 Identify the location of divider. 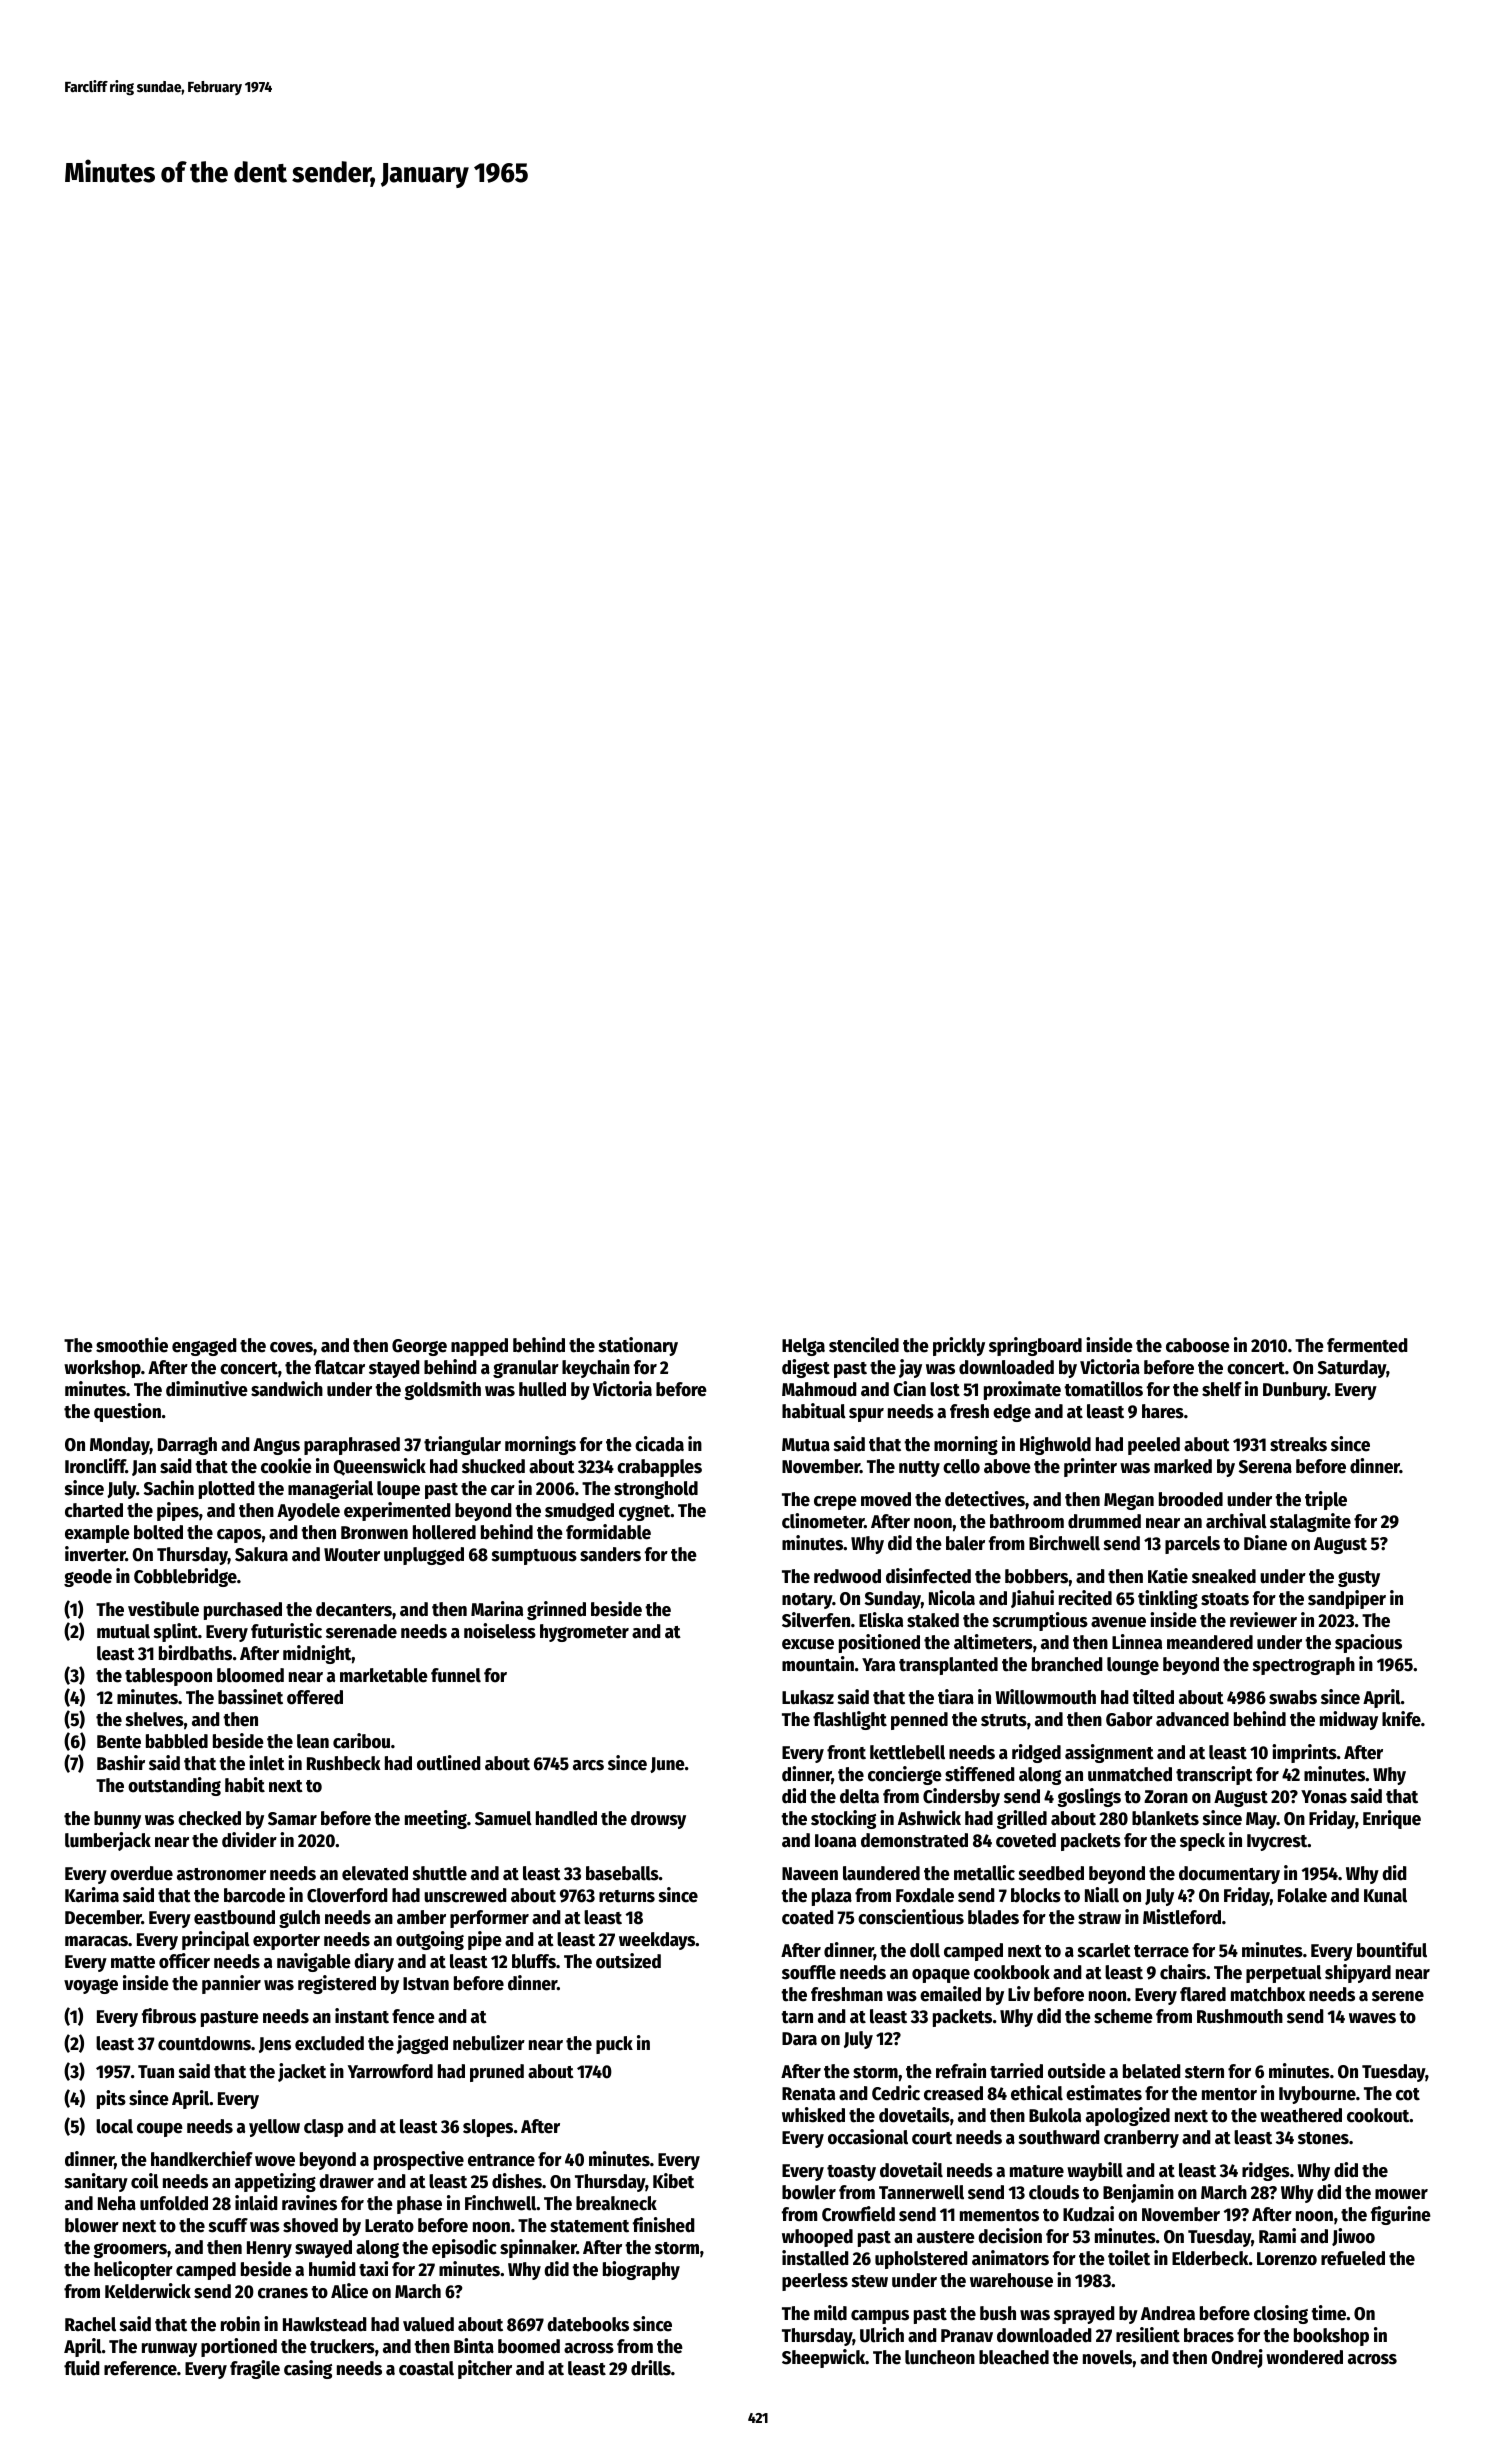
(249, 1840).
